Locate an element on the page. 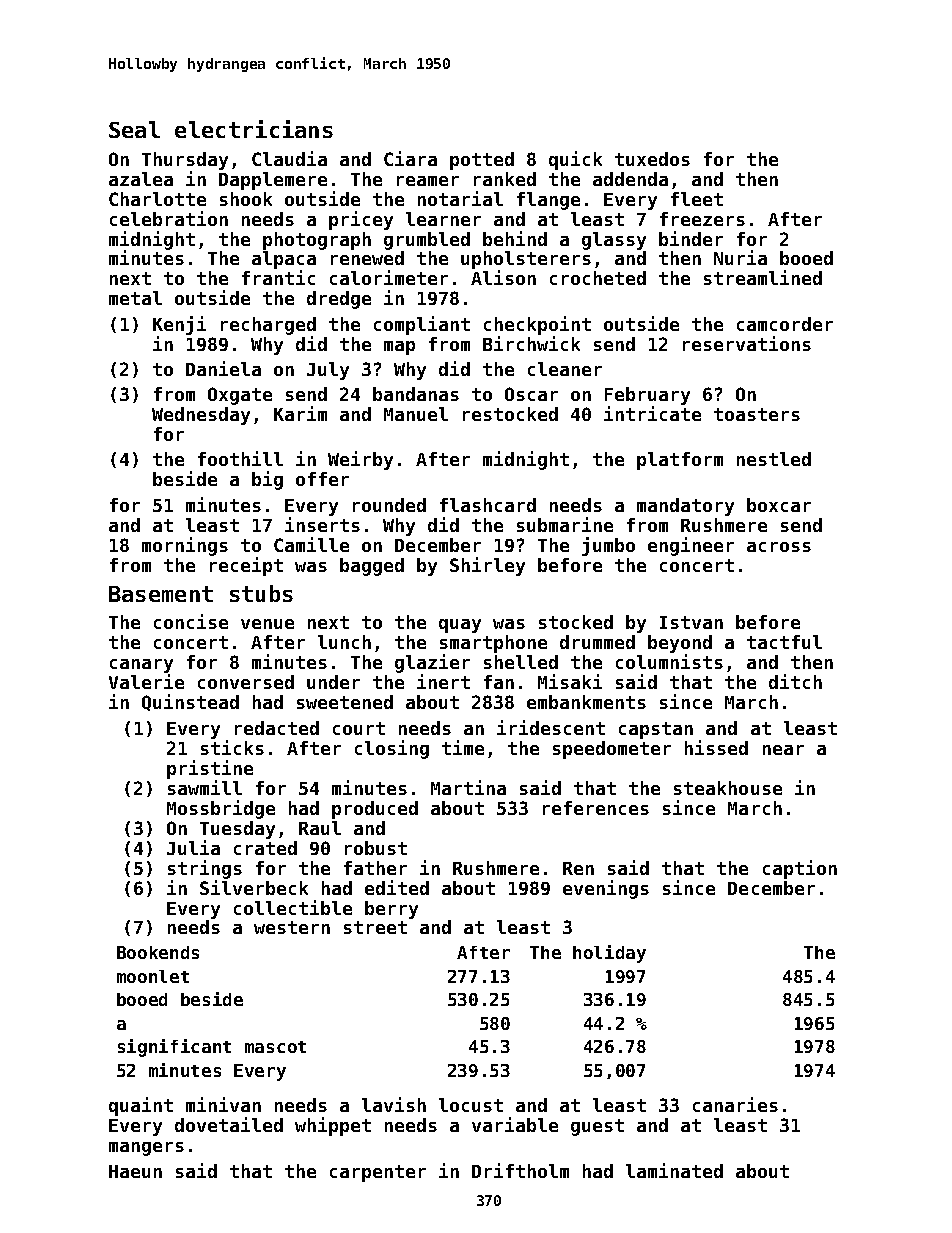 The width and height of the image is (952, 1233). Karim is located at coordinates (300, 413).
